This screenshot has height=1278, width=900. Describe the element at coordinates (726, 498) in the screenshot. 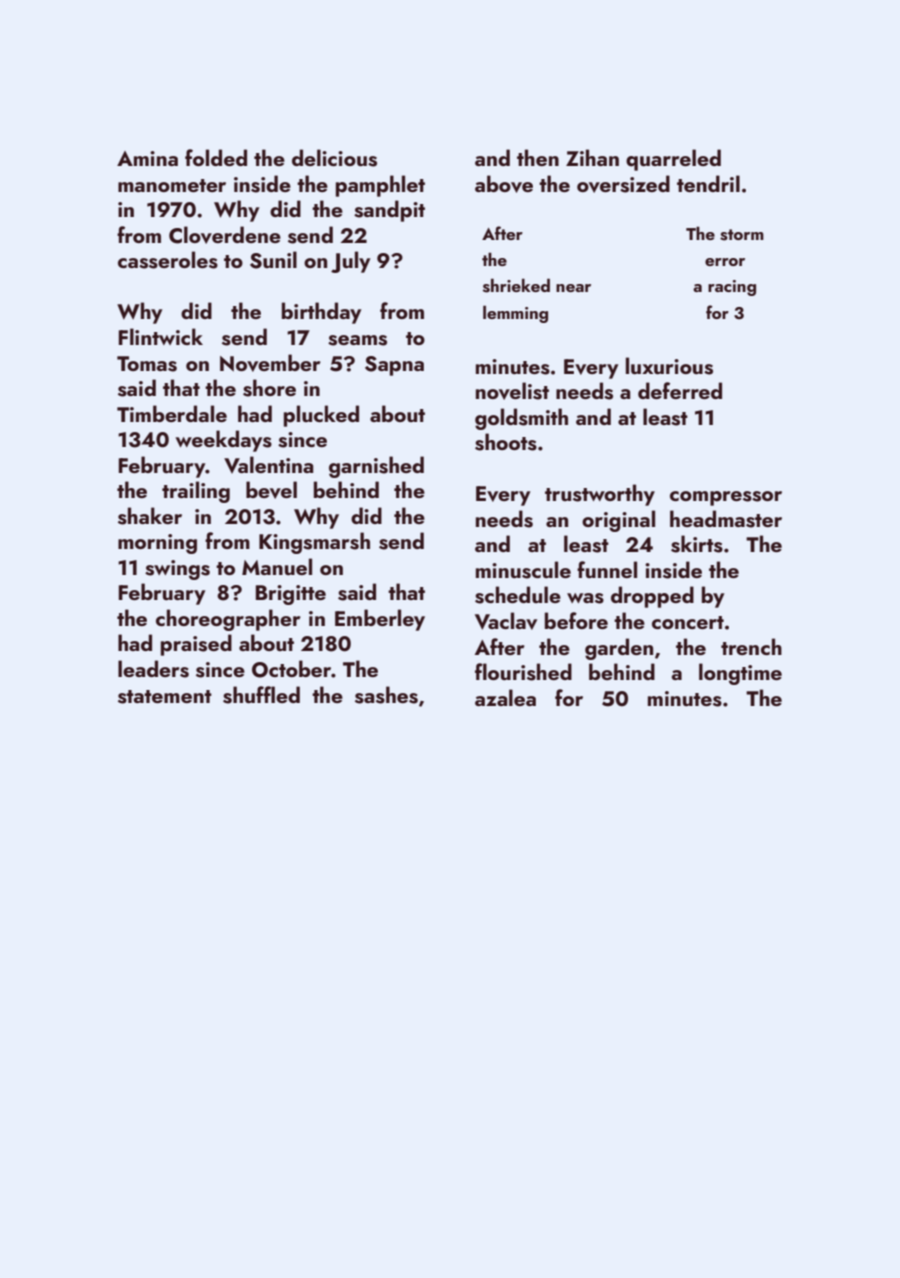

I see `compressor` at that location.
